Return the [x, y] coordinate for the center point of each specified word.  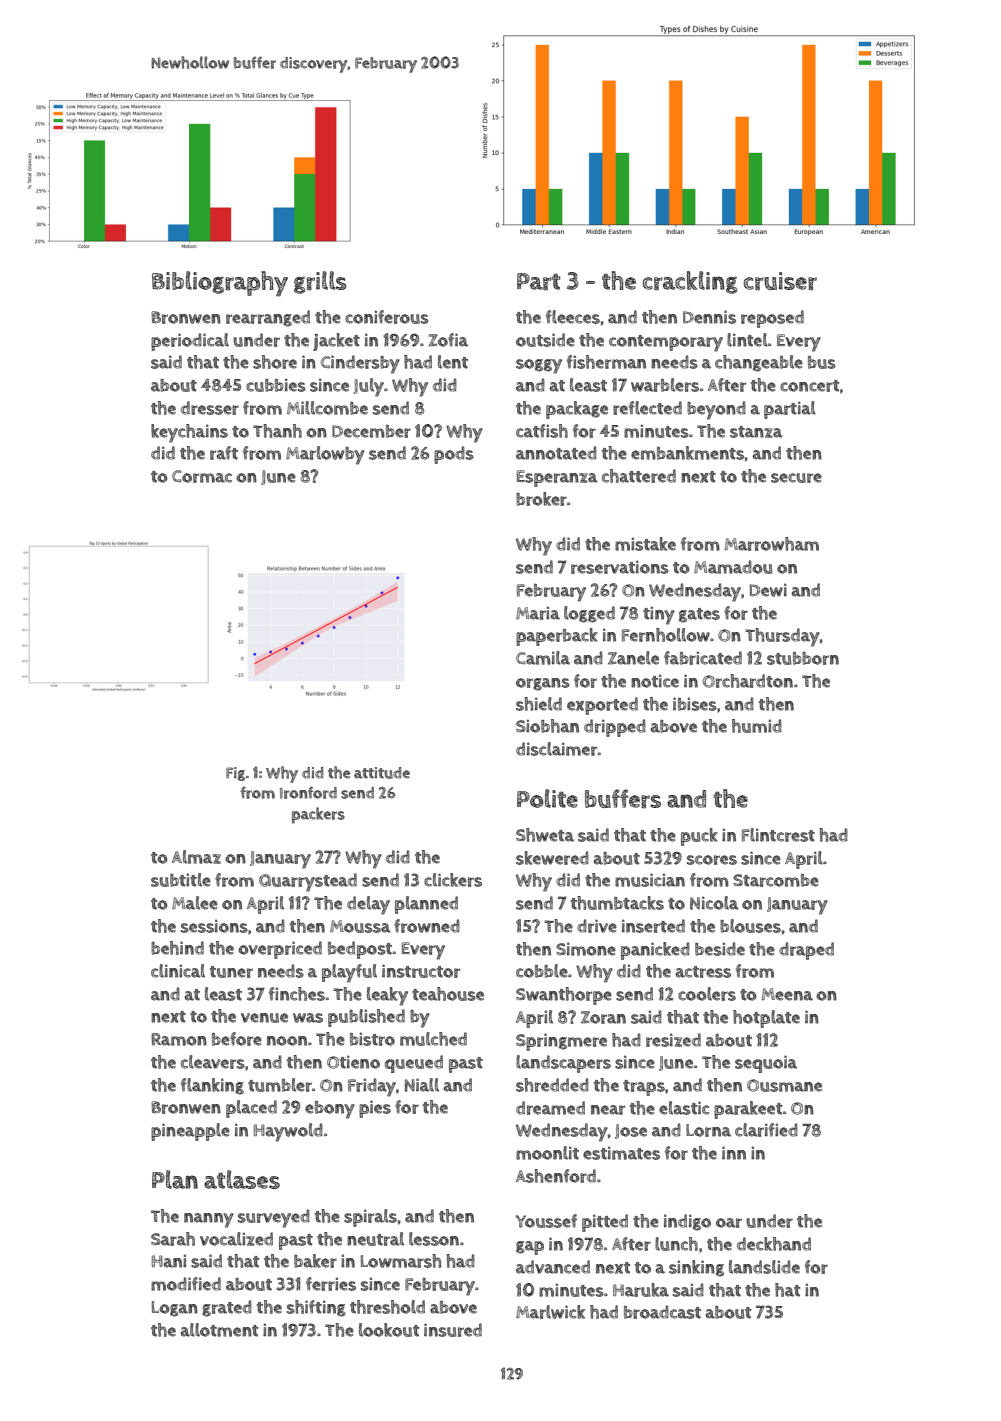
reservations [620, 567]
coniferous [387, 317]
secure [796, 478]
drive [597, 926]
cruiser [780, 281]
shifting [316, 1308]
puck [699, 837]
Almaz [196, 857]
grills [320, 282]
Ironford [308, 792]
